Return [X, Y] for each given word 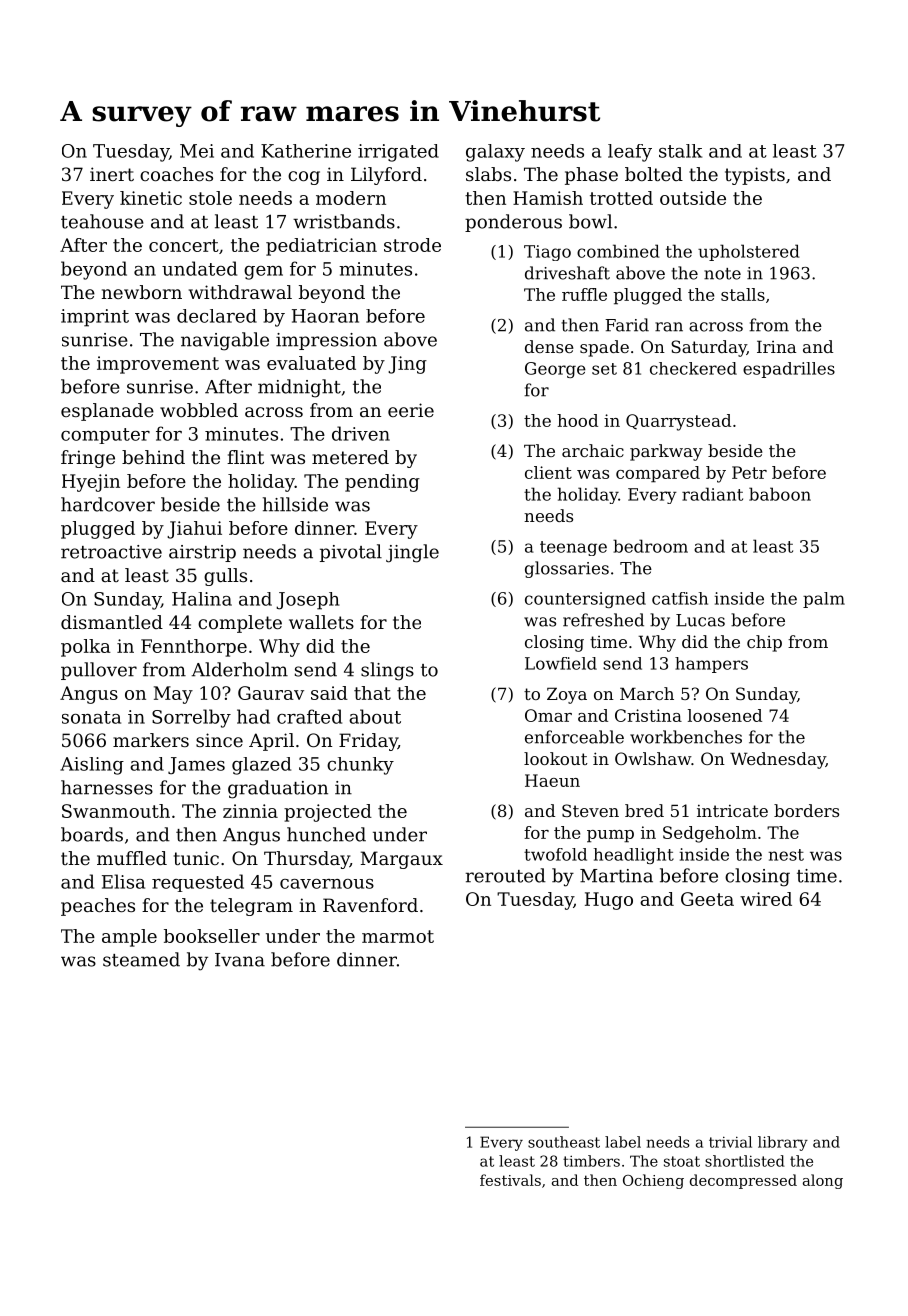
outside [693, 198]
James [196, 766]
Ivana [240, 960]
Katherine [306, 151]
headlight [634, 856]
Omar [548, 715]
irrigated [398, 153]
